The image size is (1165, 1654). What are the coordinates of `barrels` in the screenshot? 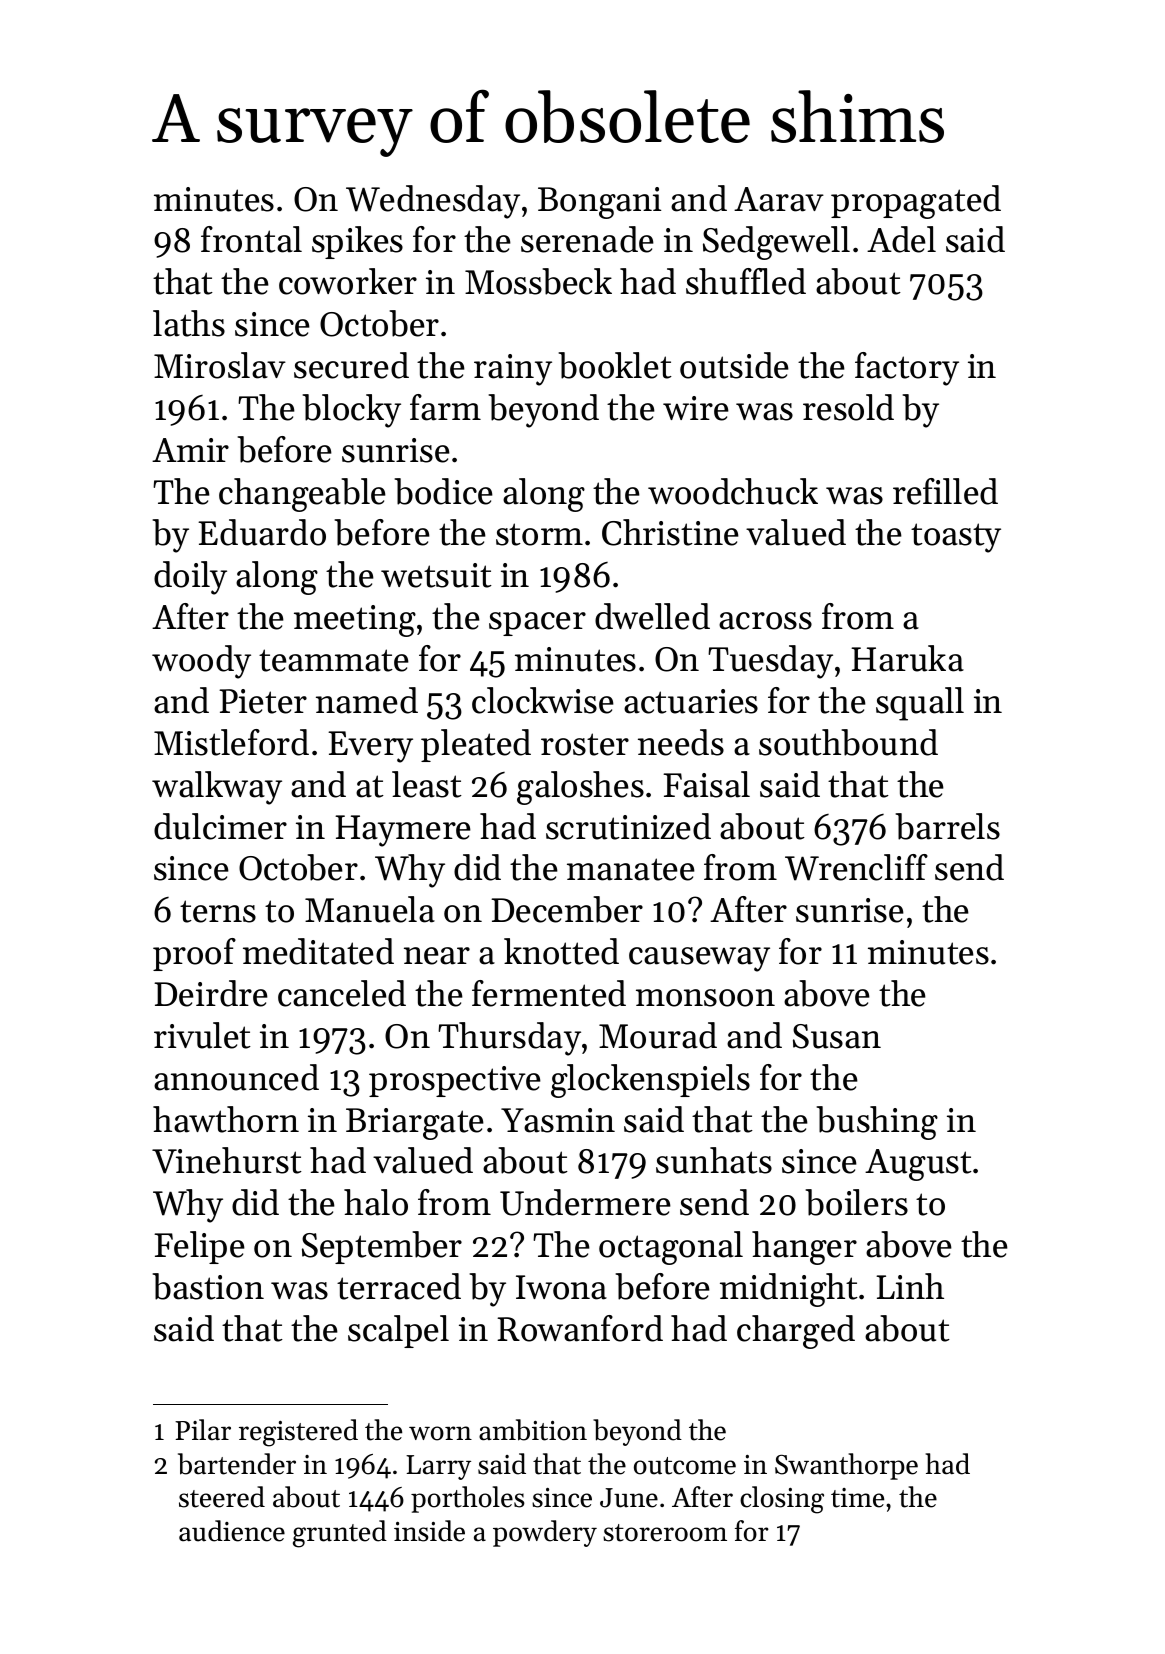 It's located at (947, 826).
